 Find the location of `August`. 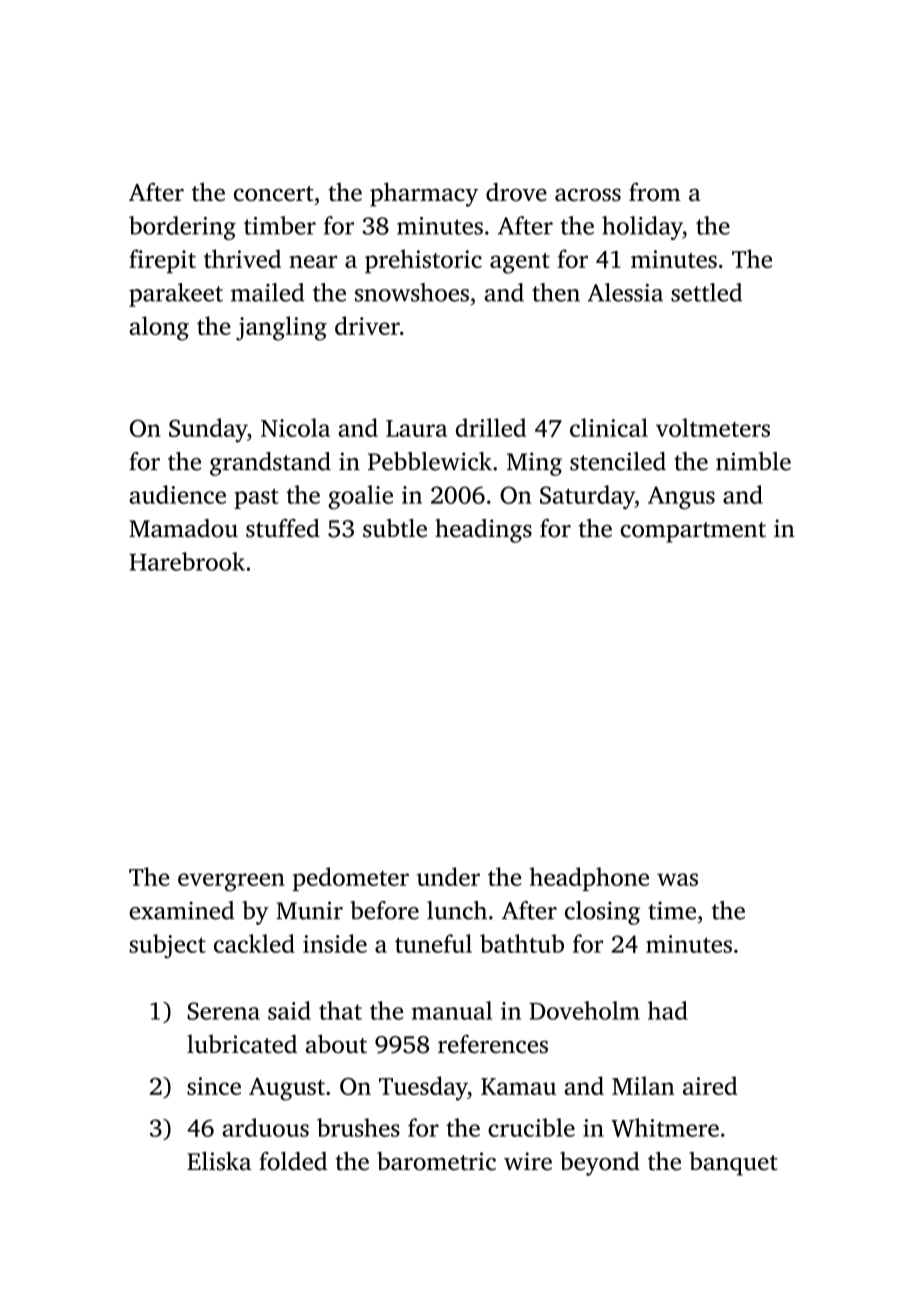

August is located at coordinates (287, 1089).
